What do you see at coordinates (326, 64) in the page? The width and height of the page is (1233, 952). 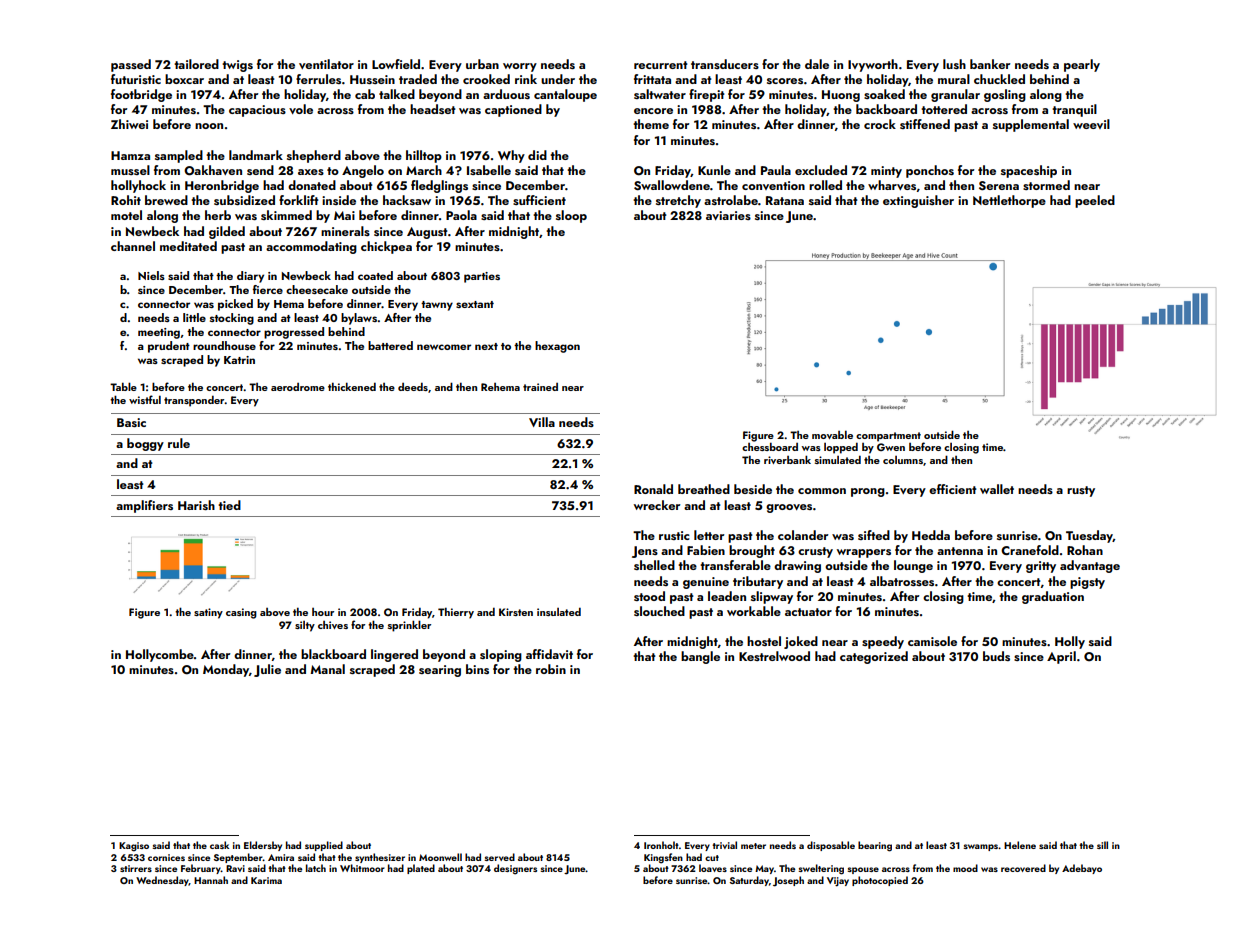 I see `ventilator` at bounding box center [326, 64].
